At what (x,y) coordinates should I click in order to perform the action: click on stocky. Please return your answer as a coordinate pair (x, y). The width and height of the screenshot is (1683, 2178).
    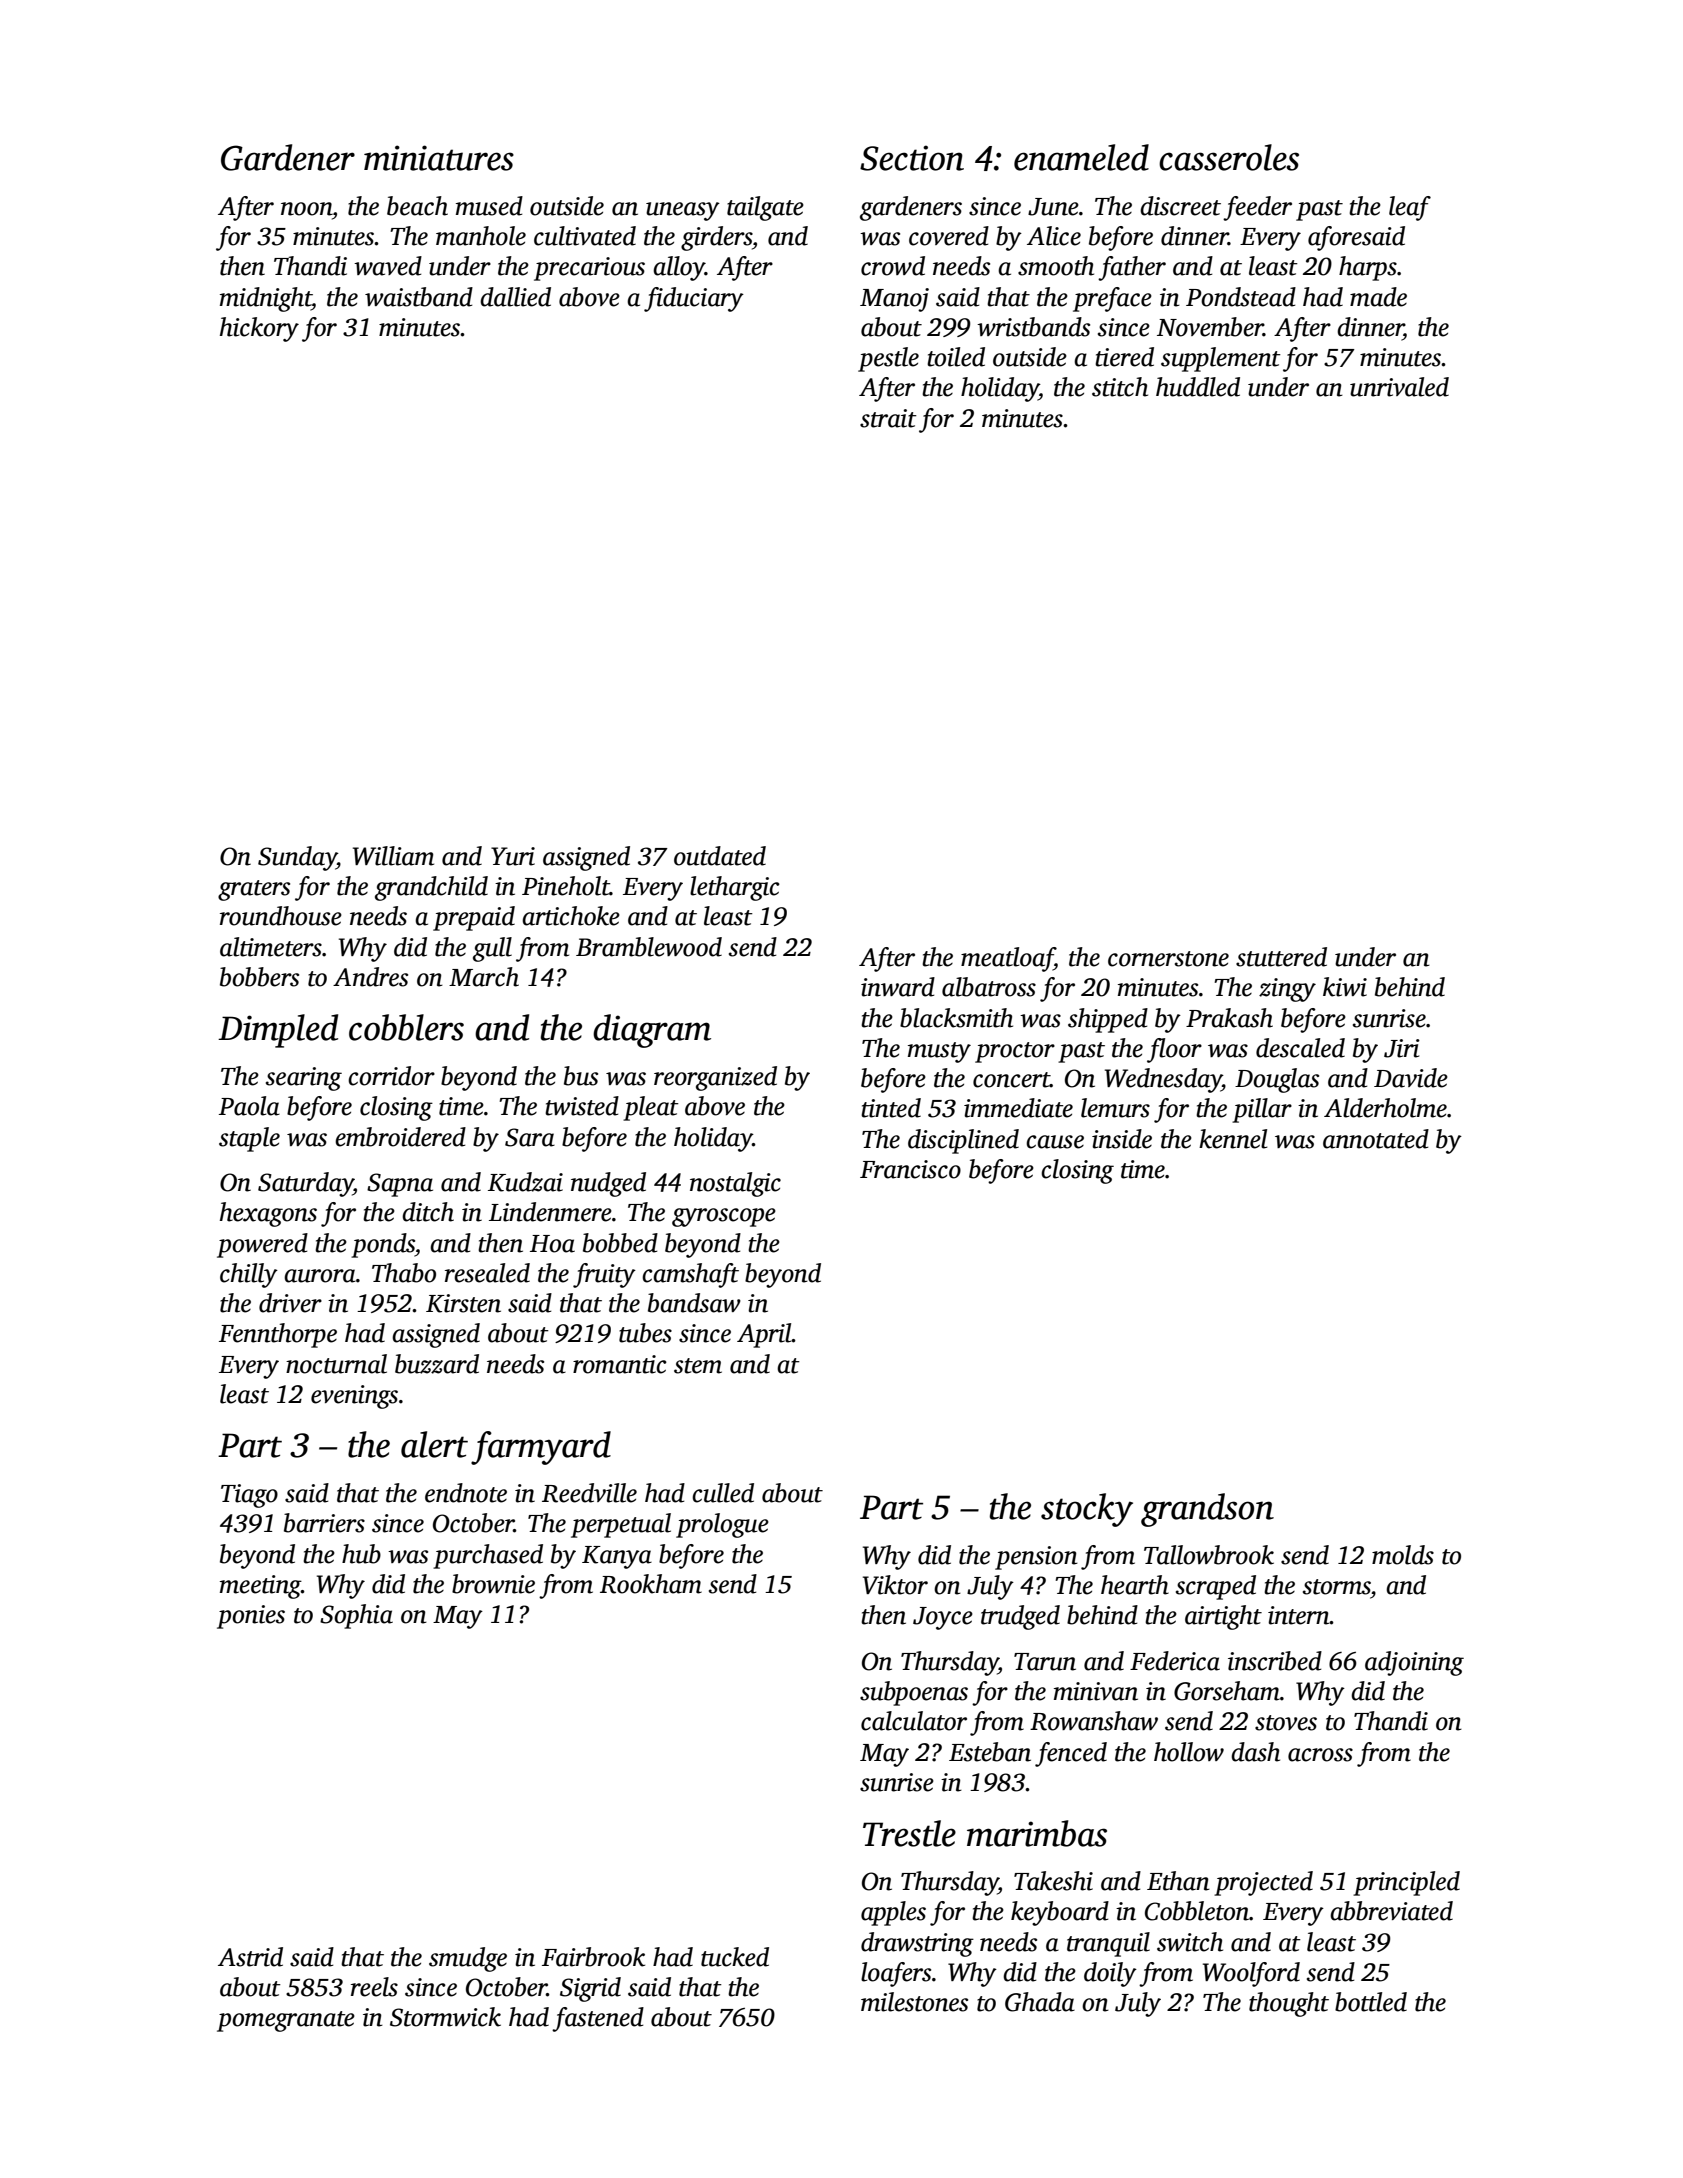
    Looking at the image, I should click on (1087, 1510).
